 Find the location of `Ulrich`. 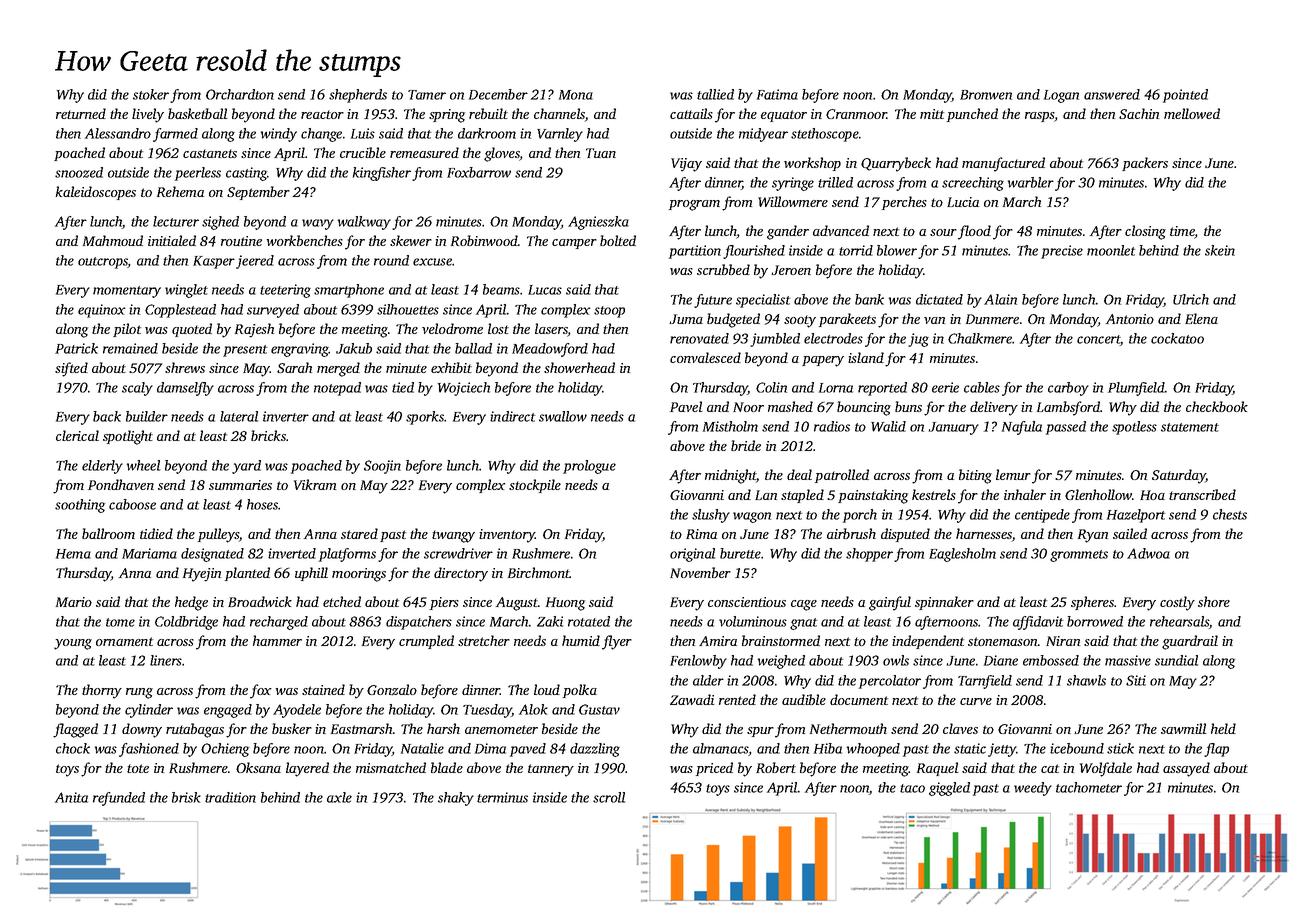

Ulrich is located at coordinates (1191, 299).
